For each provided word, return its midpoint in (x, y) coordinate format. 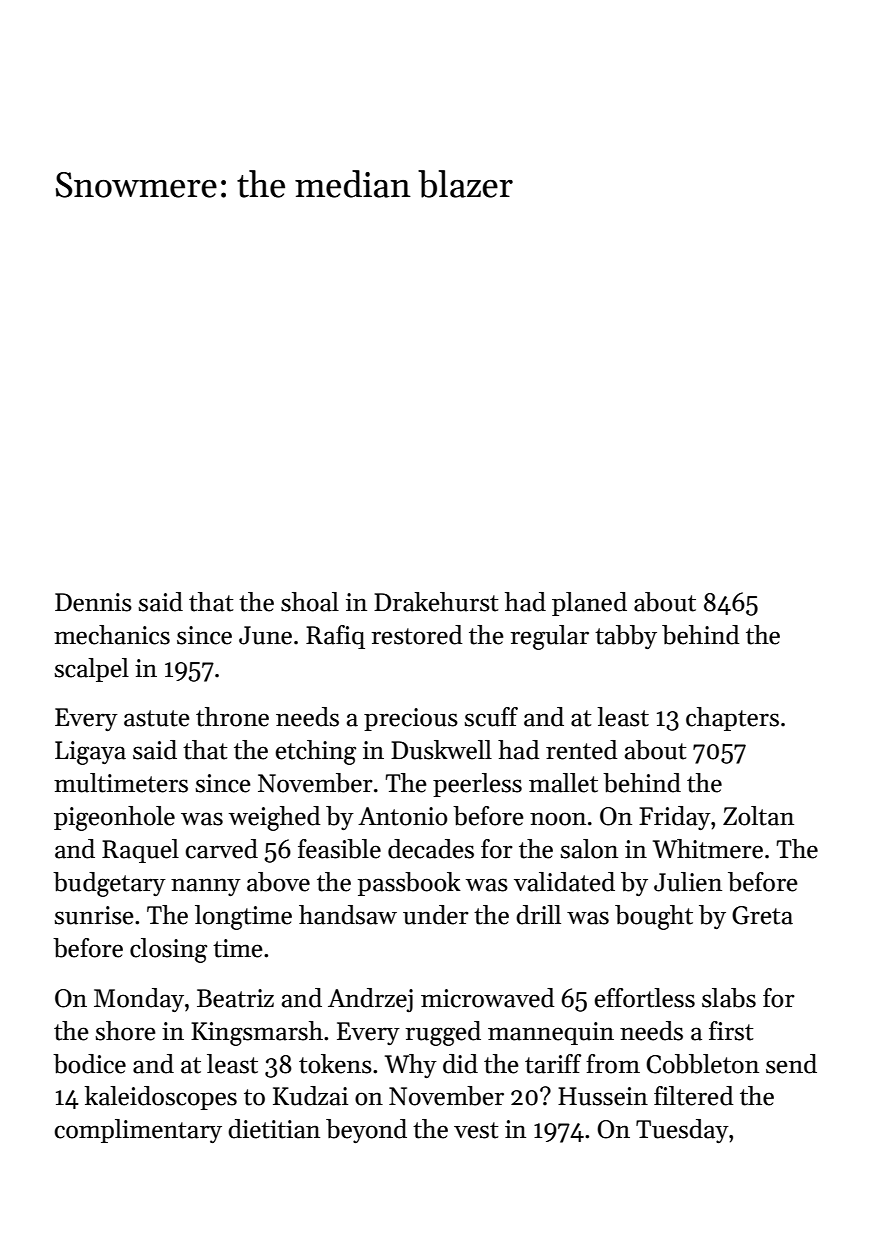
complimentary (138, 1131)
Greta (762, 915)
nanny (206, 887)
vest (476, 1130)
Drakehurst (436, 602)
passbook (409, 884)
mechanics (112, 635)
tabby (626, 637)
